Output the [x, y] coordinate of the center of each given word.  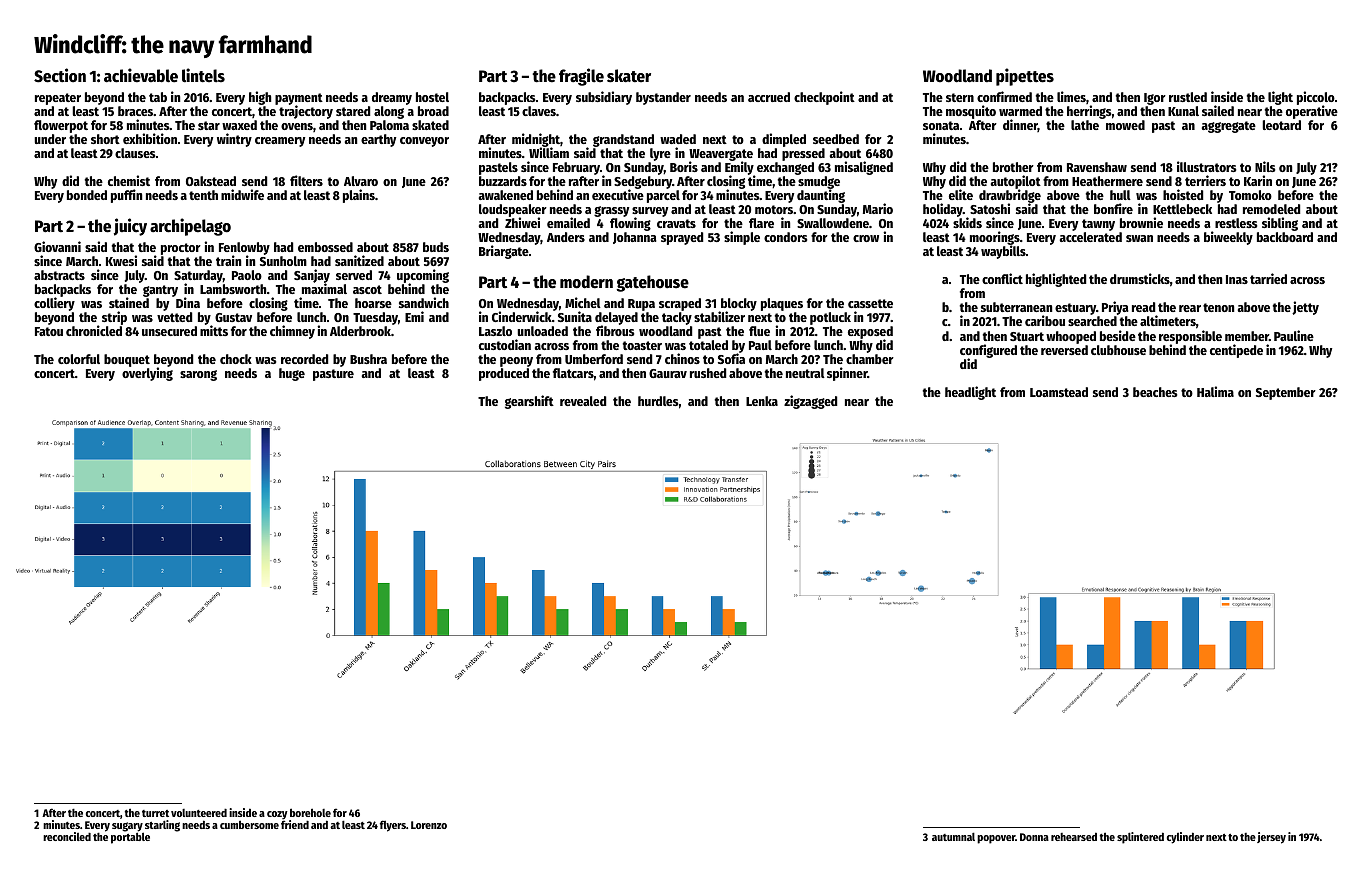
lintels [203, 75]
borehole [310, 812]
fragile [581, 77]
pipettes [1025, 77]
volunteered [199, 813]
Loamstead [1059, 392]
